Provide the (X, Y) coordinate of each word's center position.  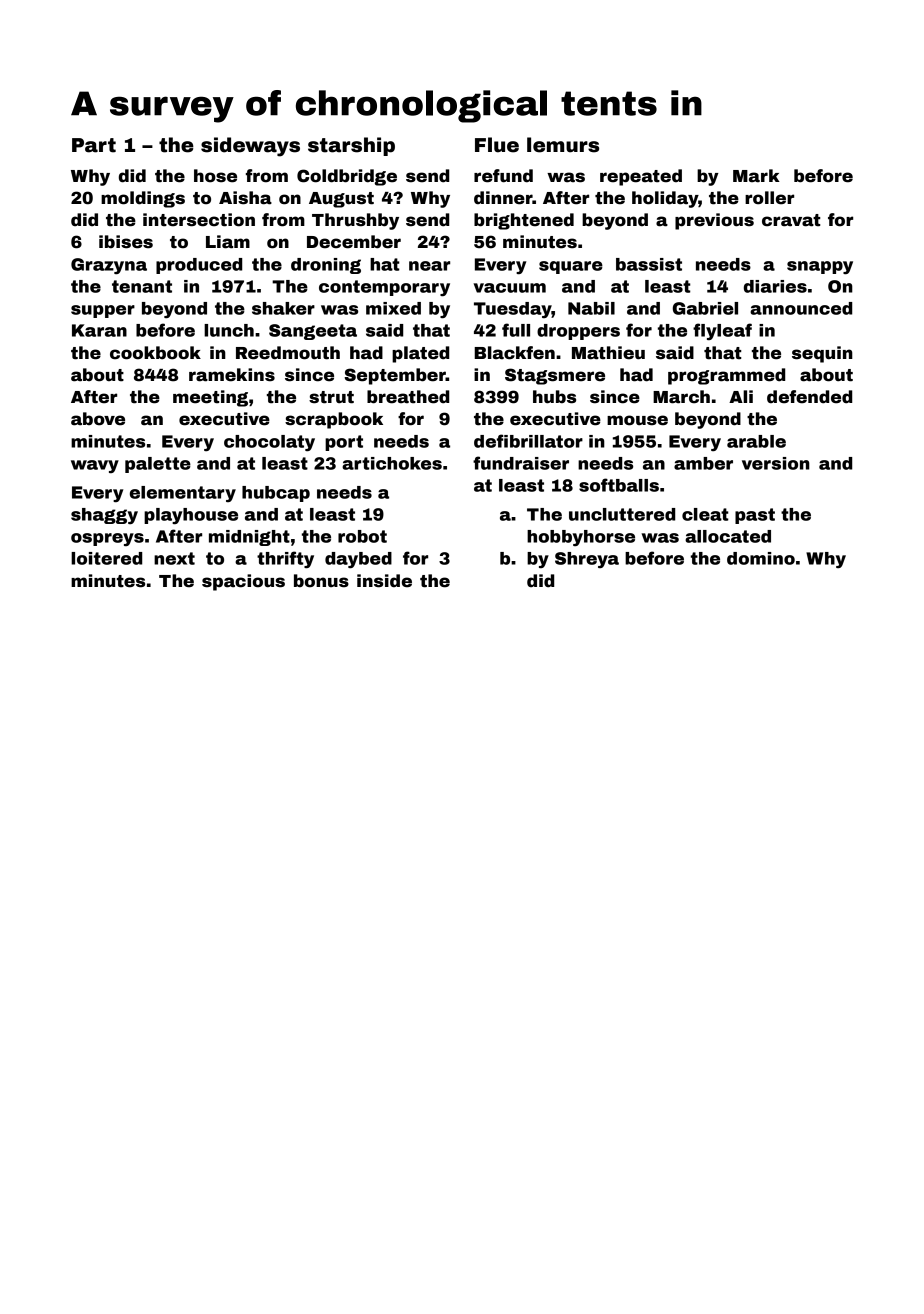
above (98, 419)
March (681, 397)
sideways (250, 147)
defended (809, 397)
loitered (106, 558)
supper (103, 311)
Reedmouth (288, 353)
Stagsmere (555, 376)
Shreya (587, 560)
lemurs (563, 145)
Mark (756, 176)
